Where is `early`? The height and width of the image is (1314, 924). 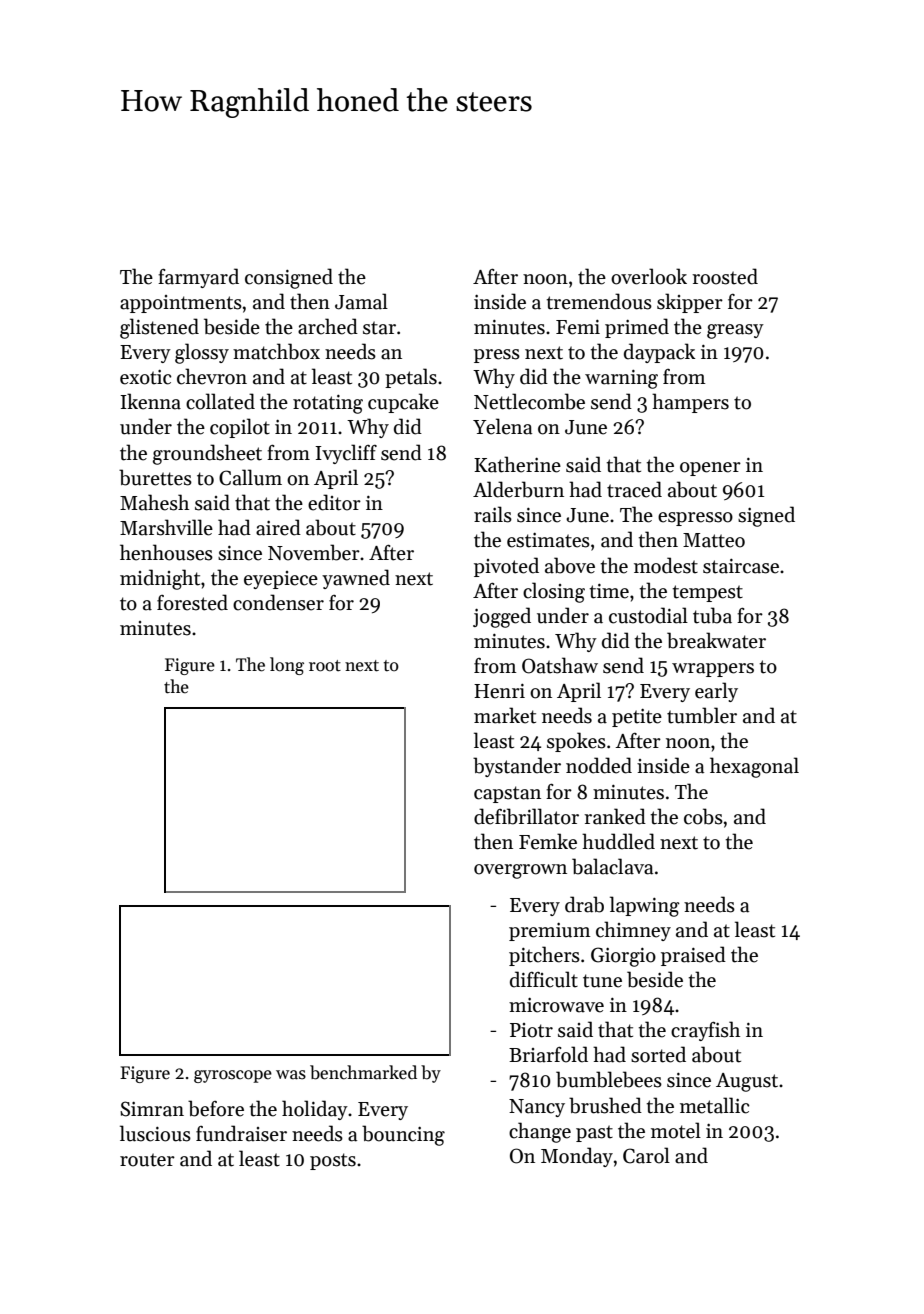 early is located at coordinates (716, 692).
